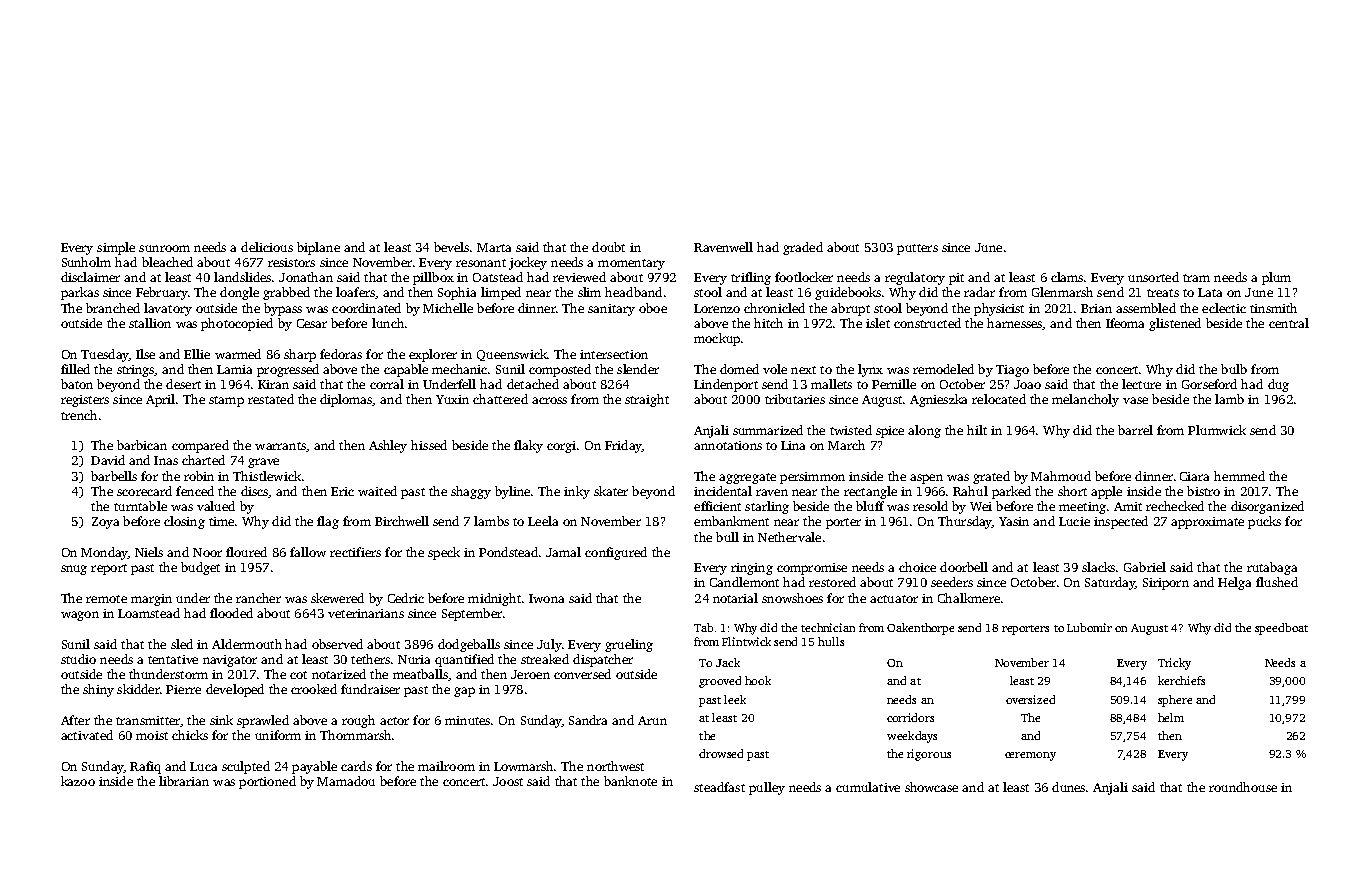 The height and width of the page is (887, 1372). I want to click on Siriporn, so click(1166, 584).
